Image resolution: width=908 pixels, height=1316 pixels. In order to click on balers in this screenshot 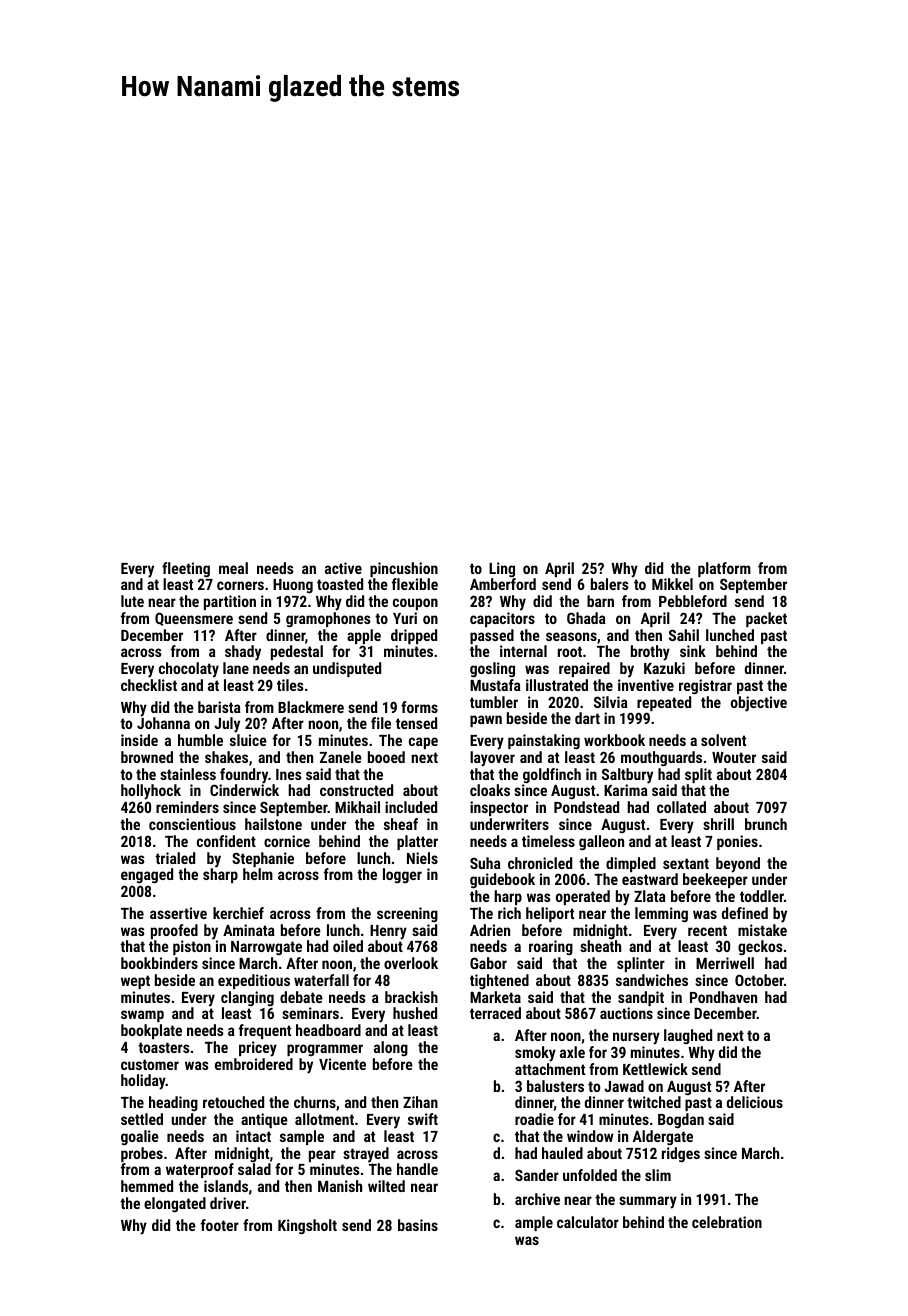, I will do `click(610, 584)`.
